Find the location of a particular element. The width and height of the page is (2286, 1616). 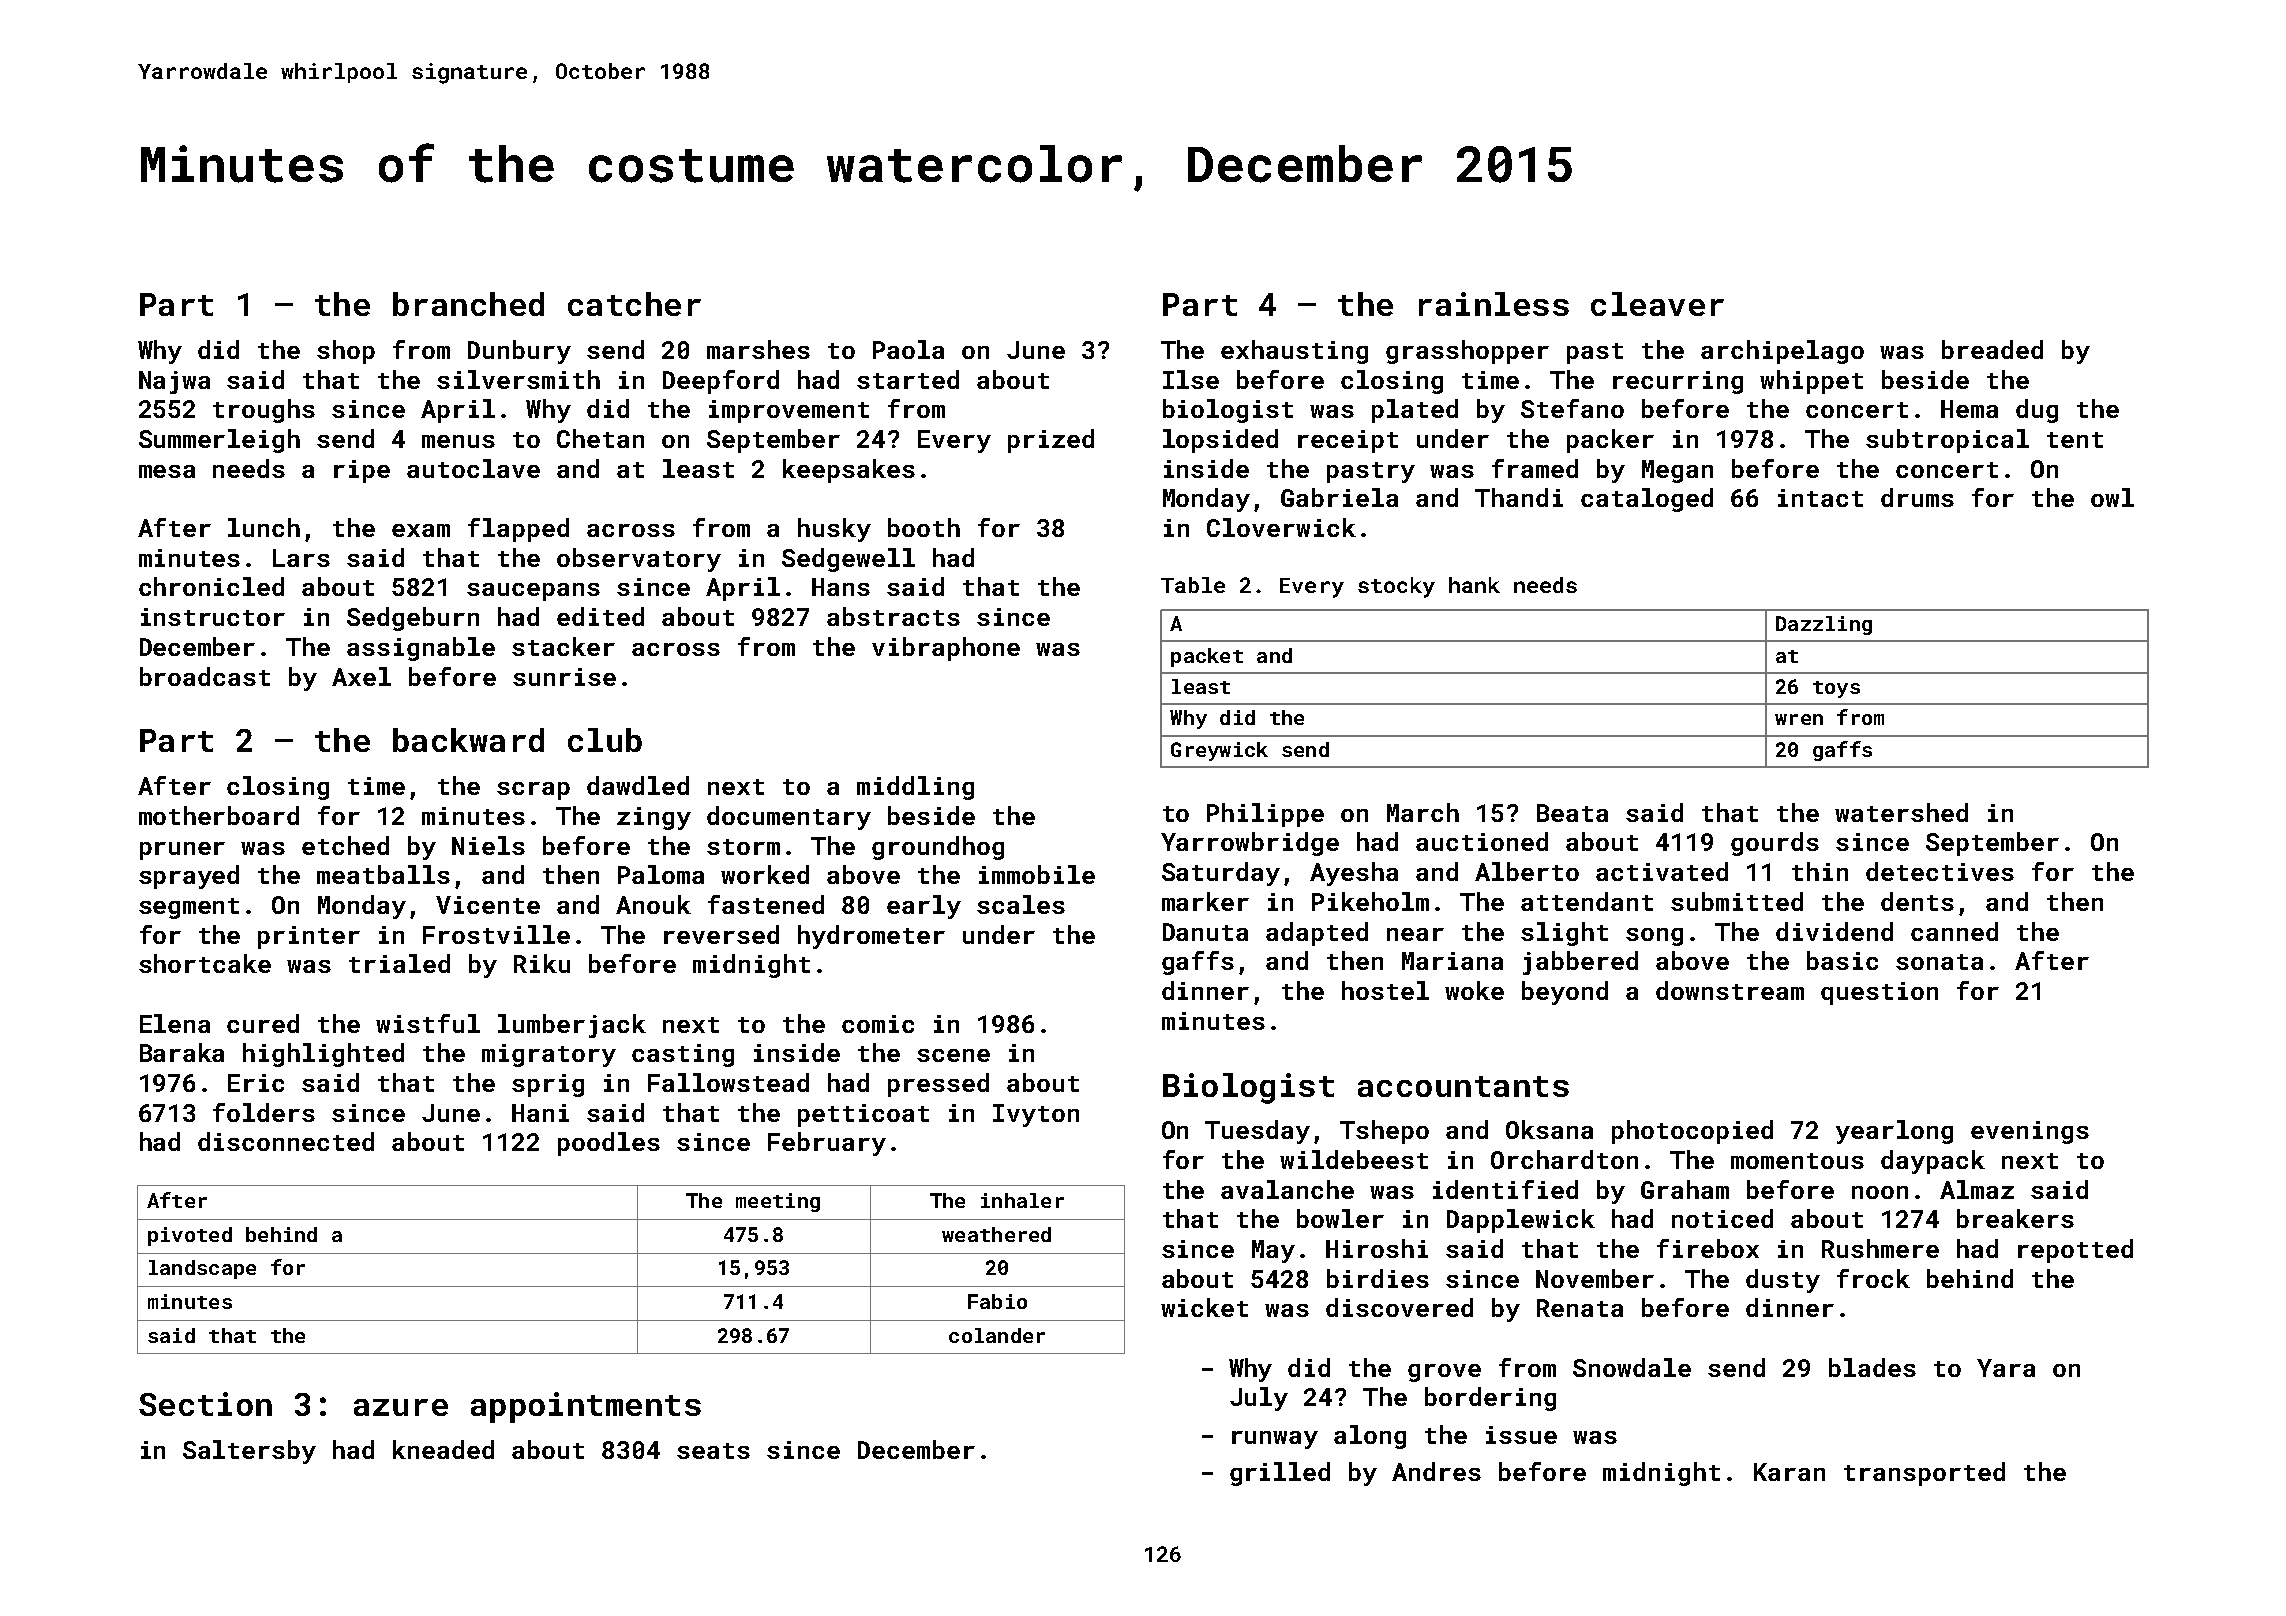

repotted is located at coordinates (2075, 1251).
